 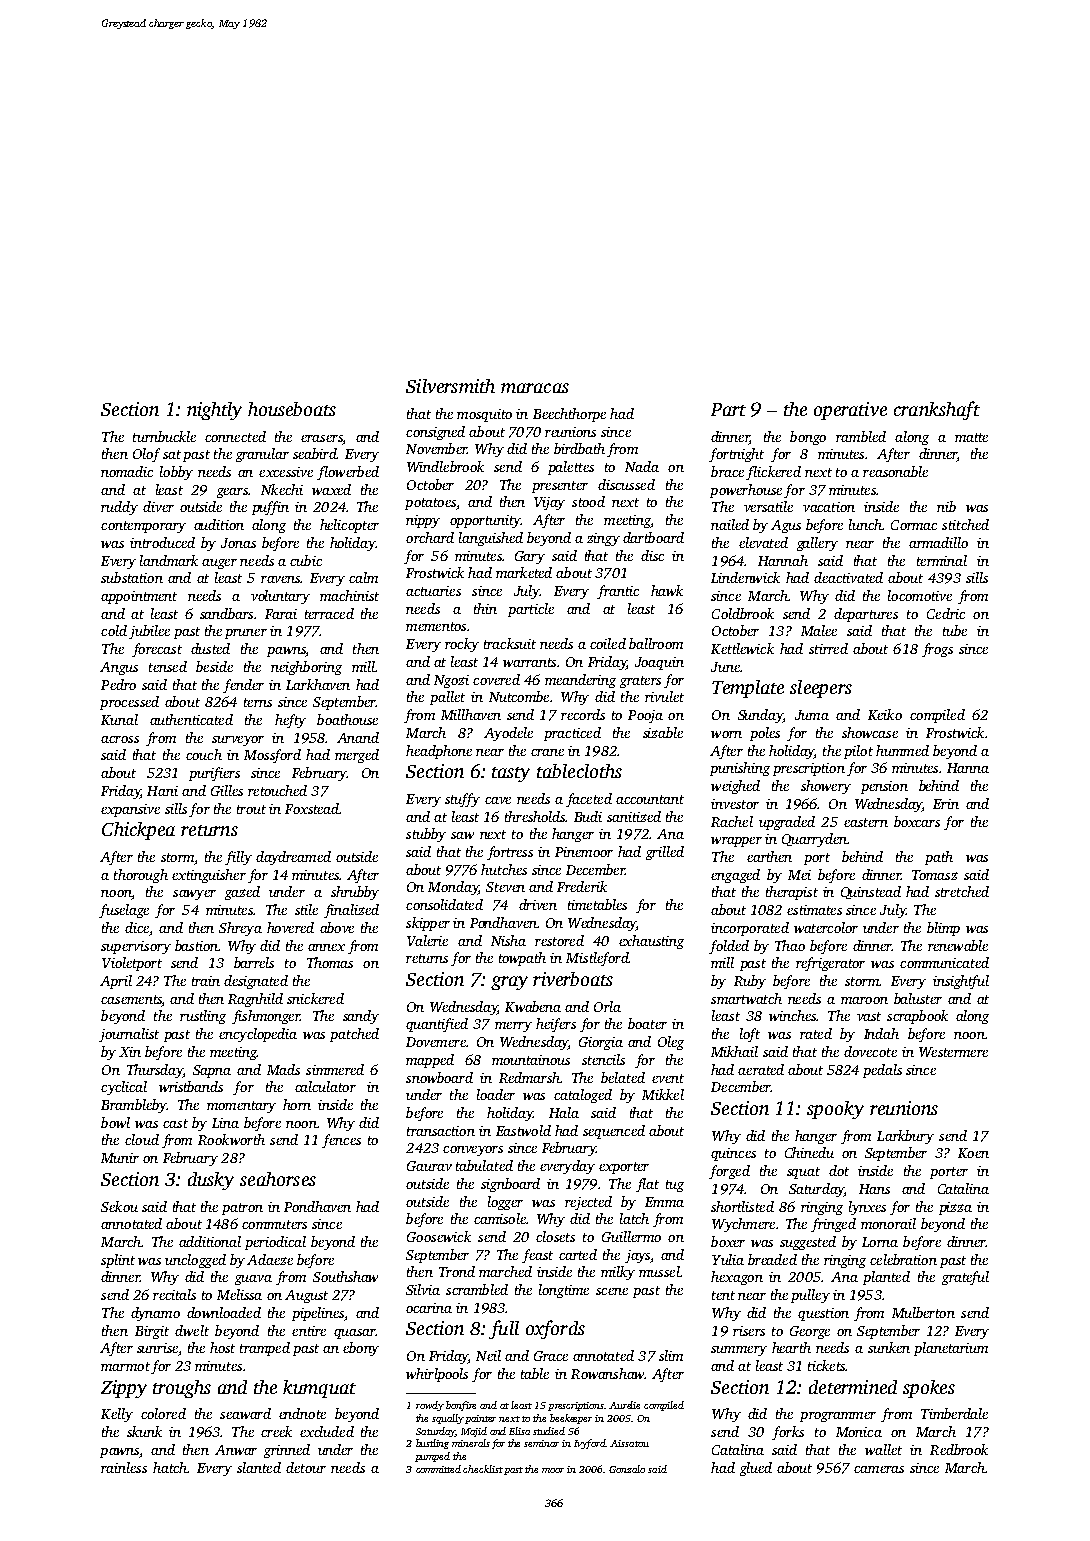 I want to click on lunch, so click(x=865, y=524).
